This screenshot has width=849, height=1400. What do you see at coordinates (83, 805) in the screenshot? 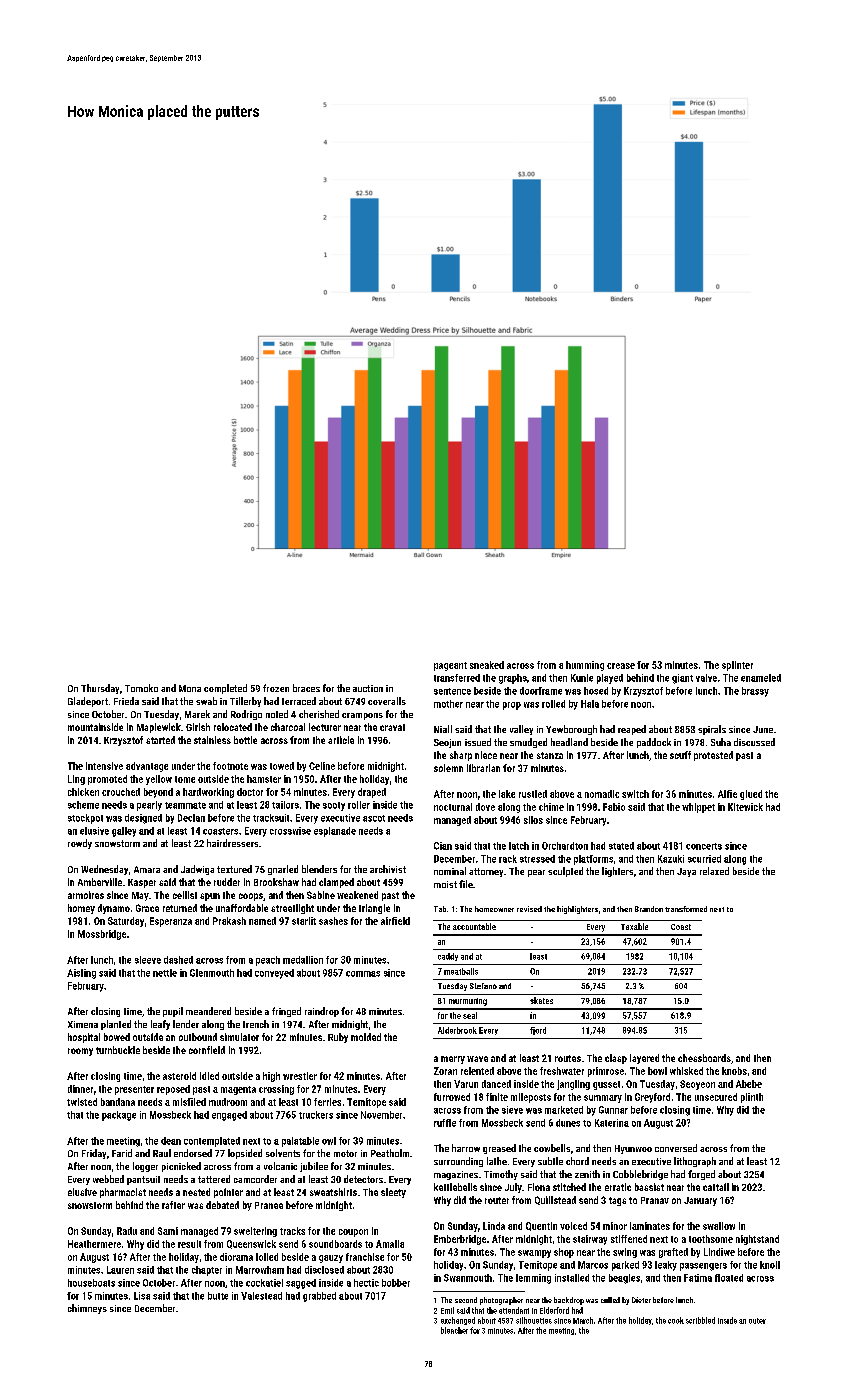
I see `scheme` at bounding box center [83, 805].
